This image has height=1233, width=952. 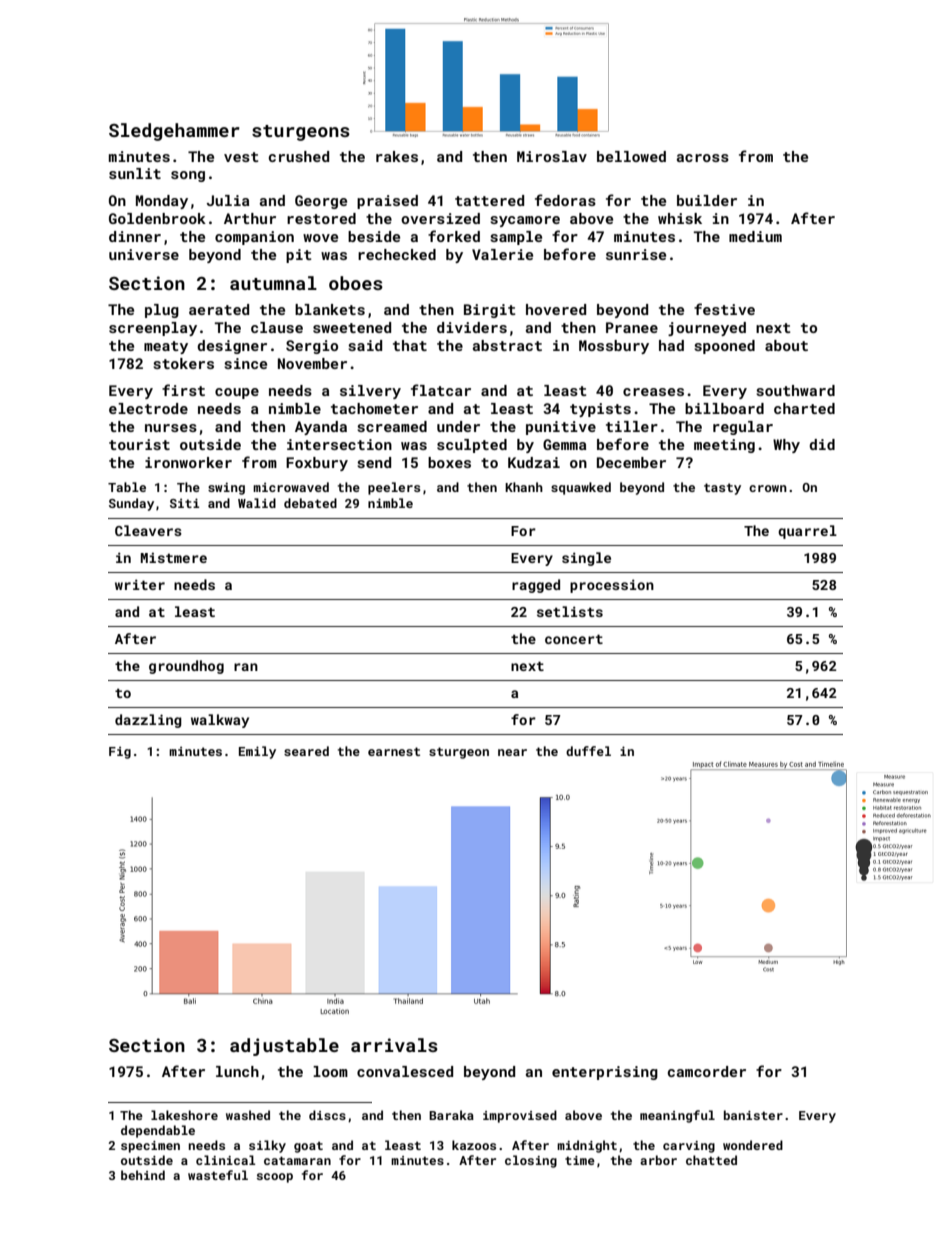 I want to click on Emily, so click(x=257, y=752).
